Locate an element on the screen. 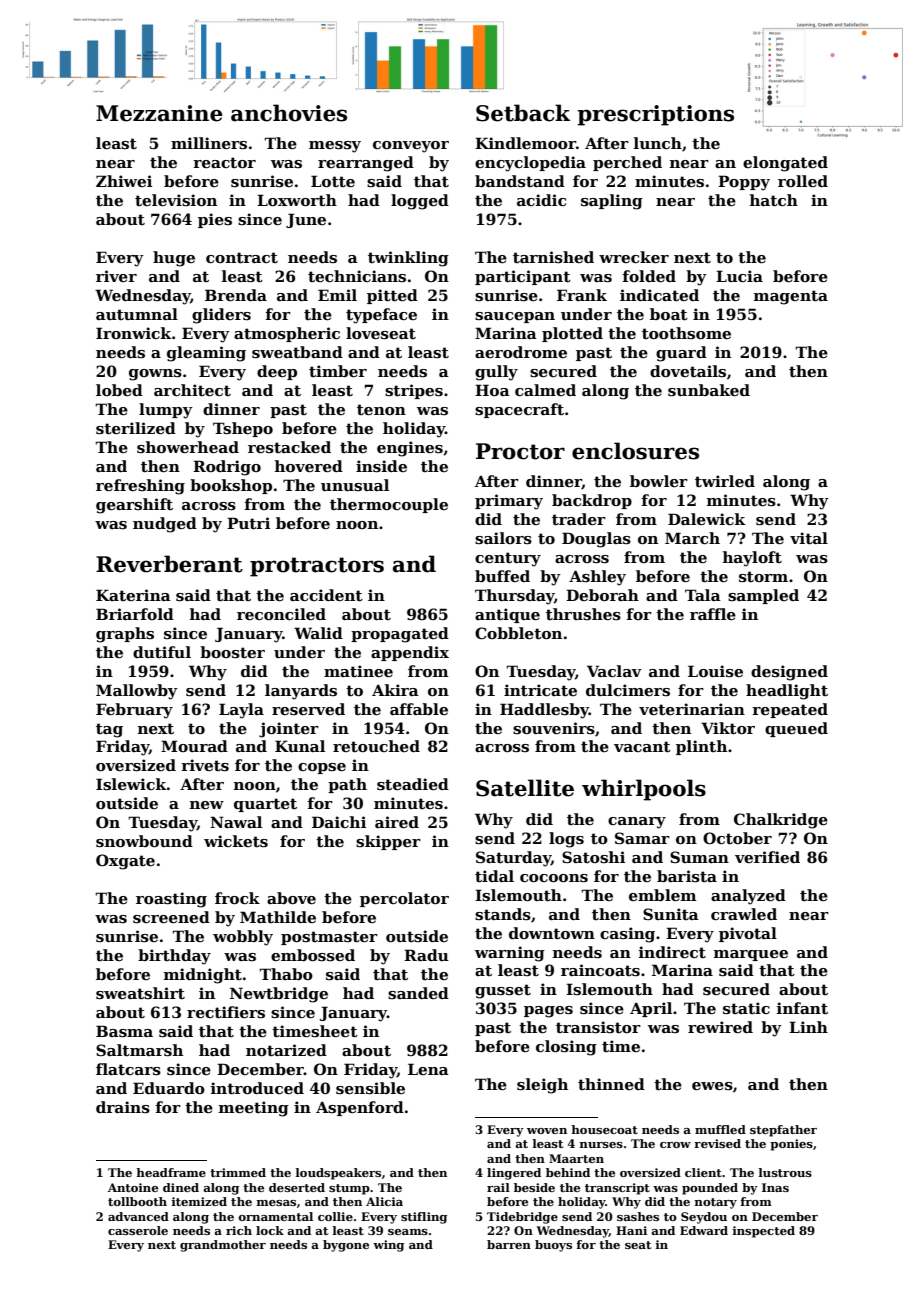 The width and height of the screenshot is (924, 1314). dovetails is located at coordinates (688, 371).
